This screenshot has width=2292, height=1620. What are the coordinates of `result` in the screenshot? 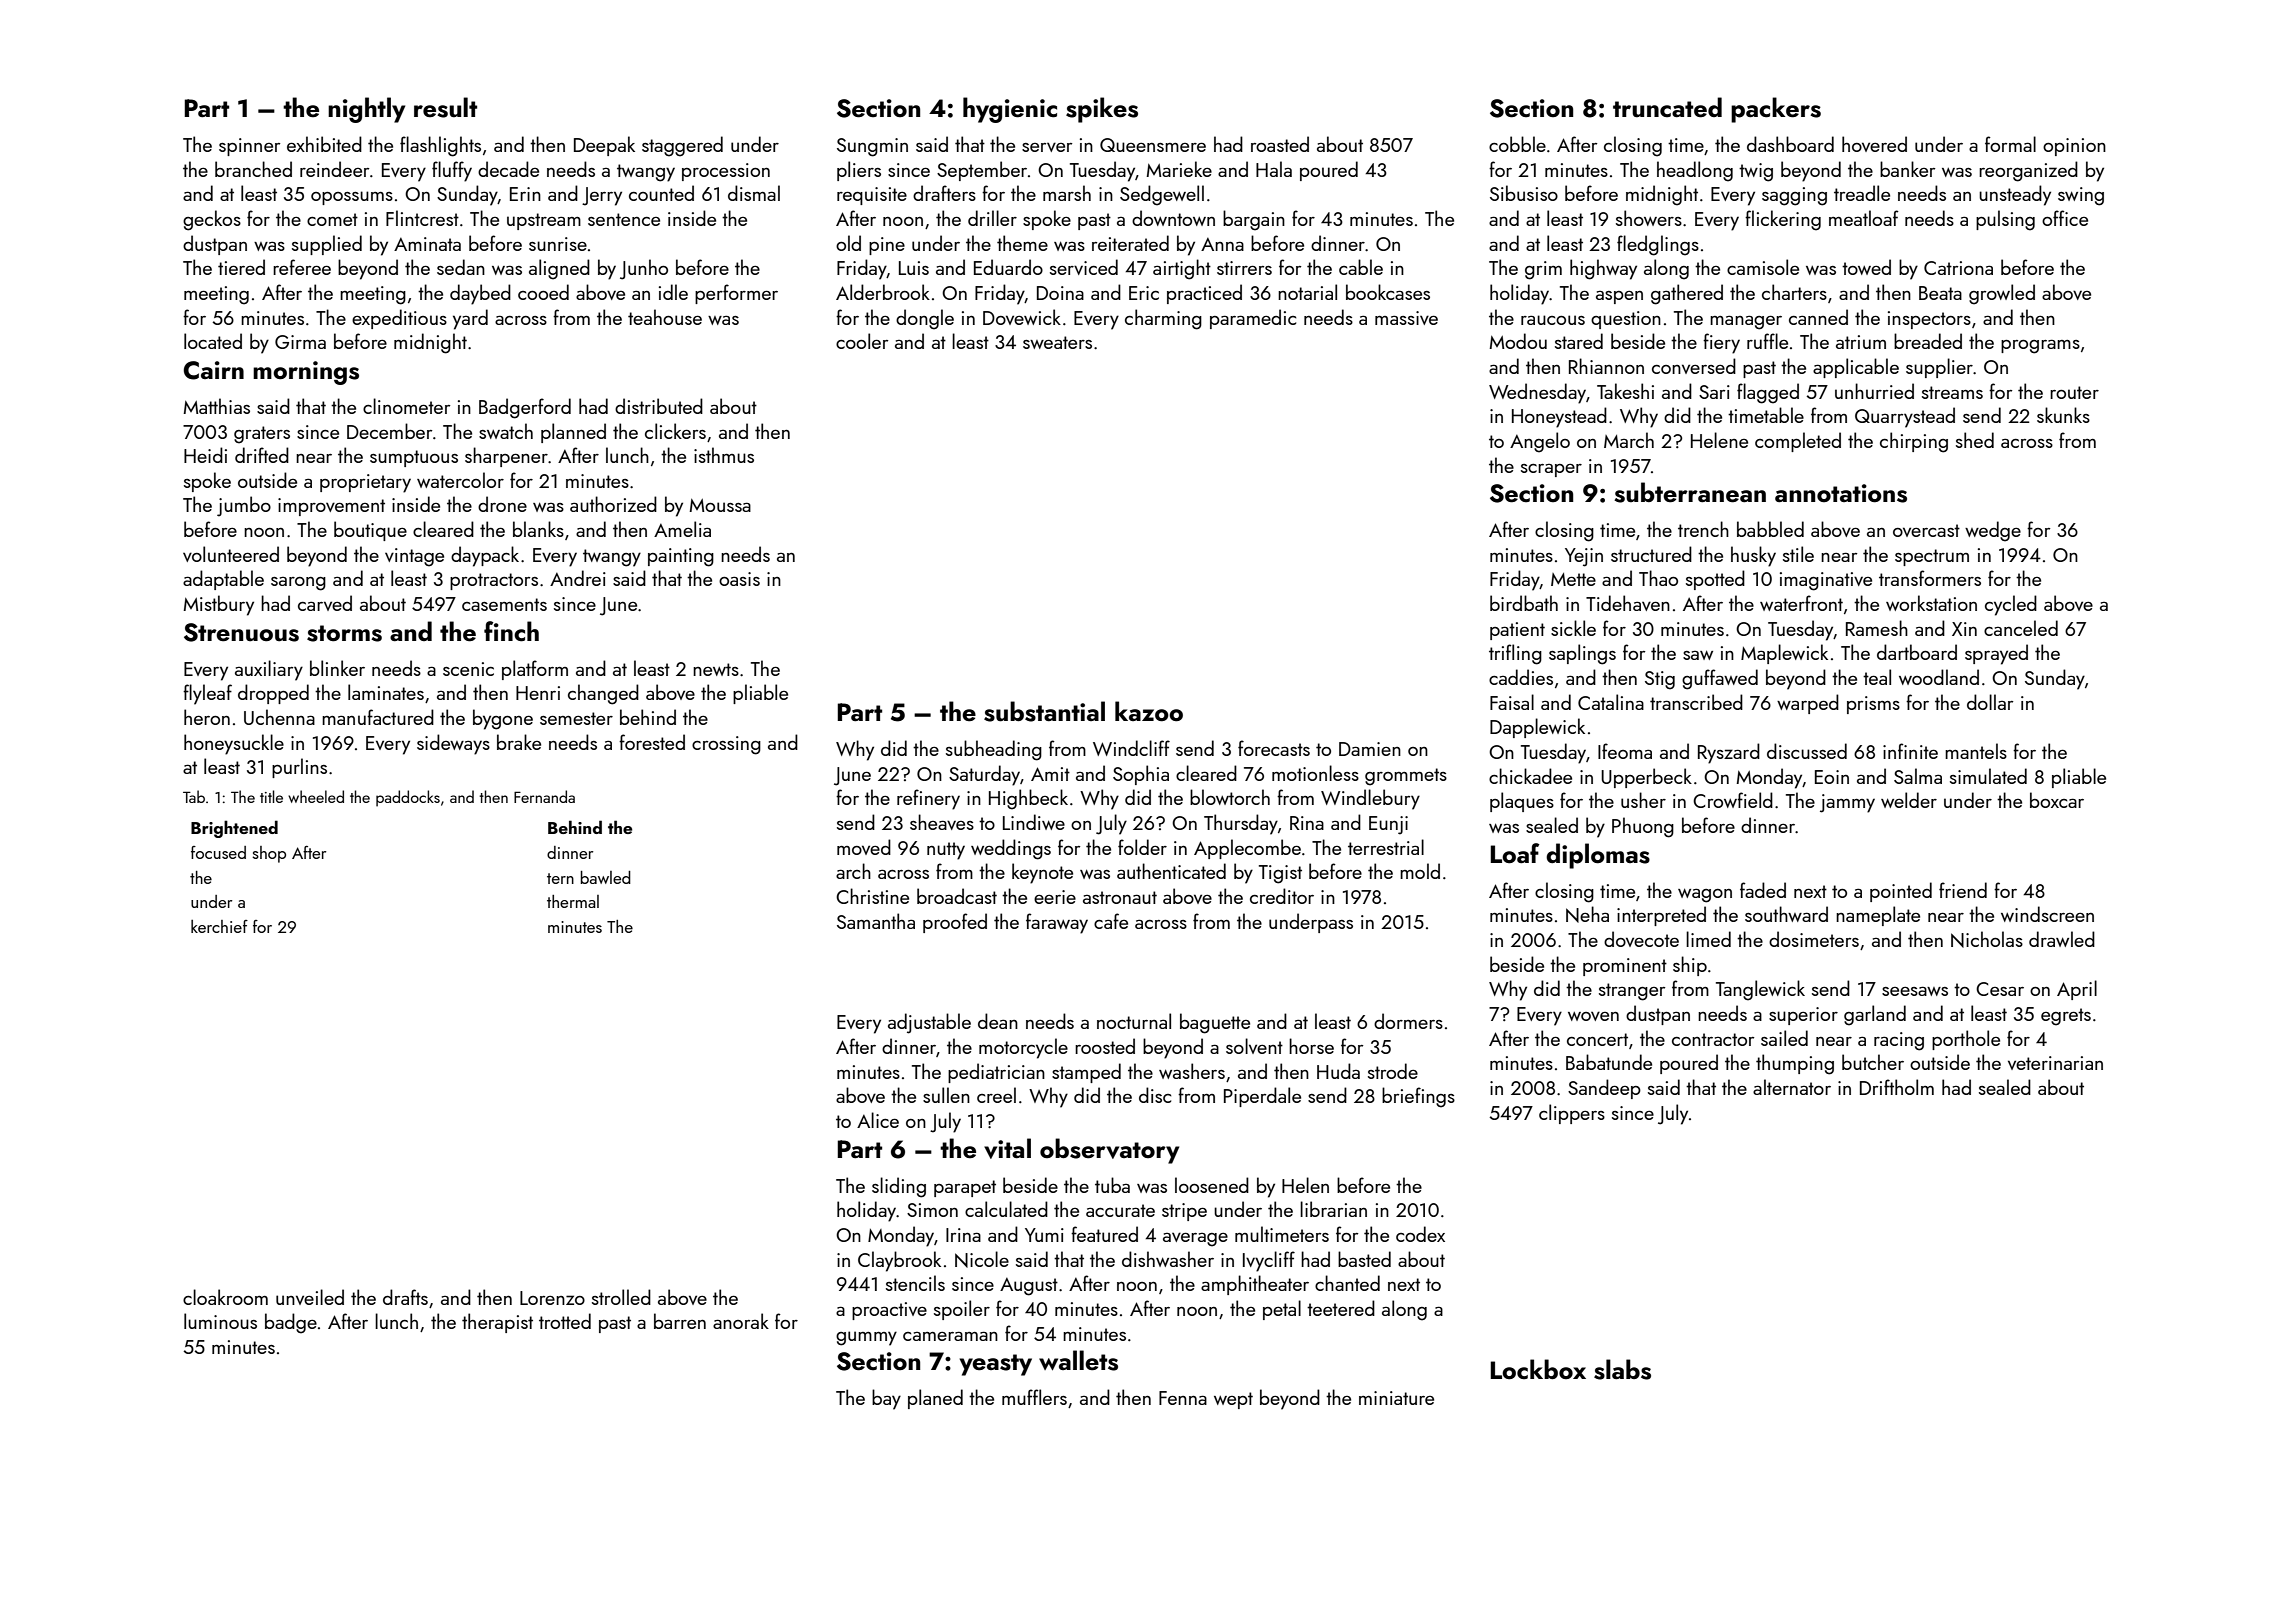 It's located at (445, 107).
